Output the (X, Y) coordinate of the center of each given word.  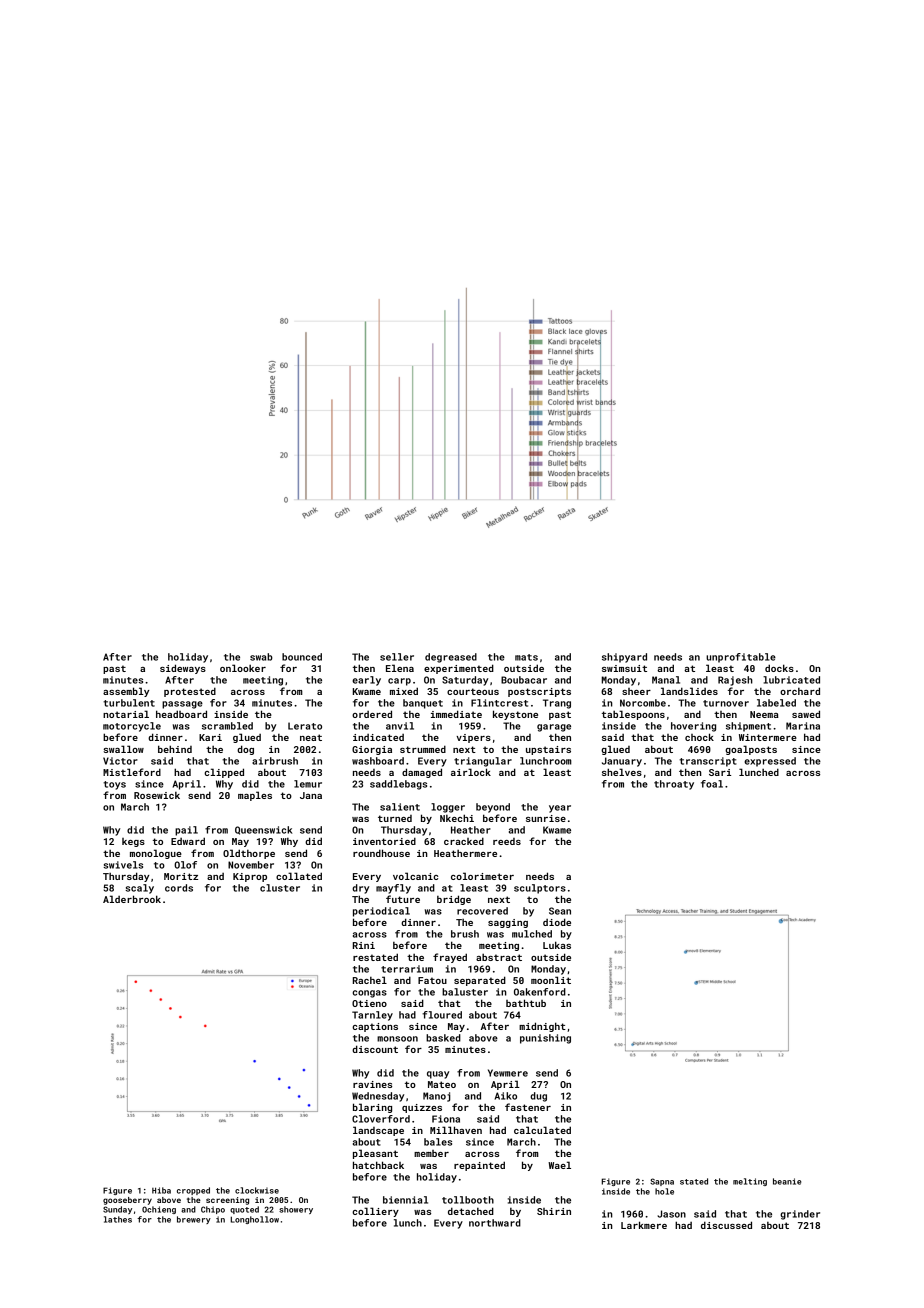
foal (712, 784)
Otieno (369, 1003)
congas (369, 994)
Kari (210, 737)
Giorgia (372, 750)
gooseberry (127, 1201)
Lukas (557, 945)
